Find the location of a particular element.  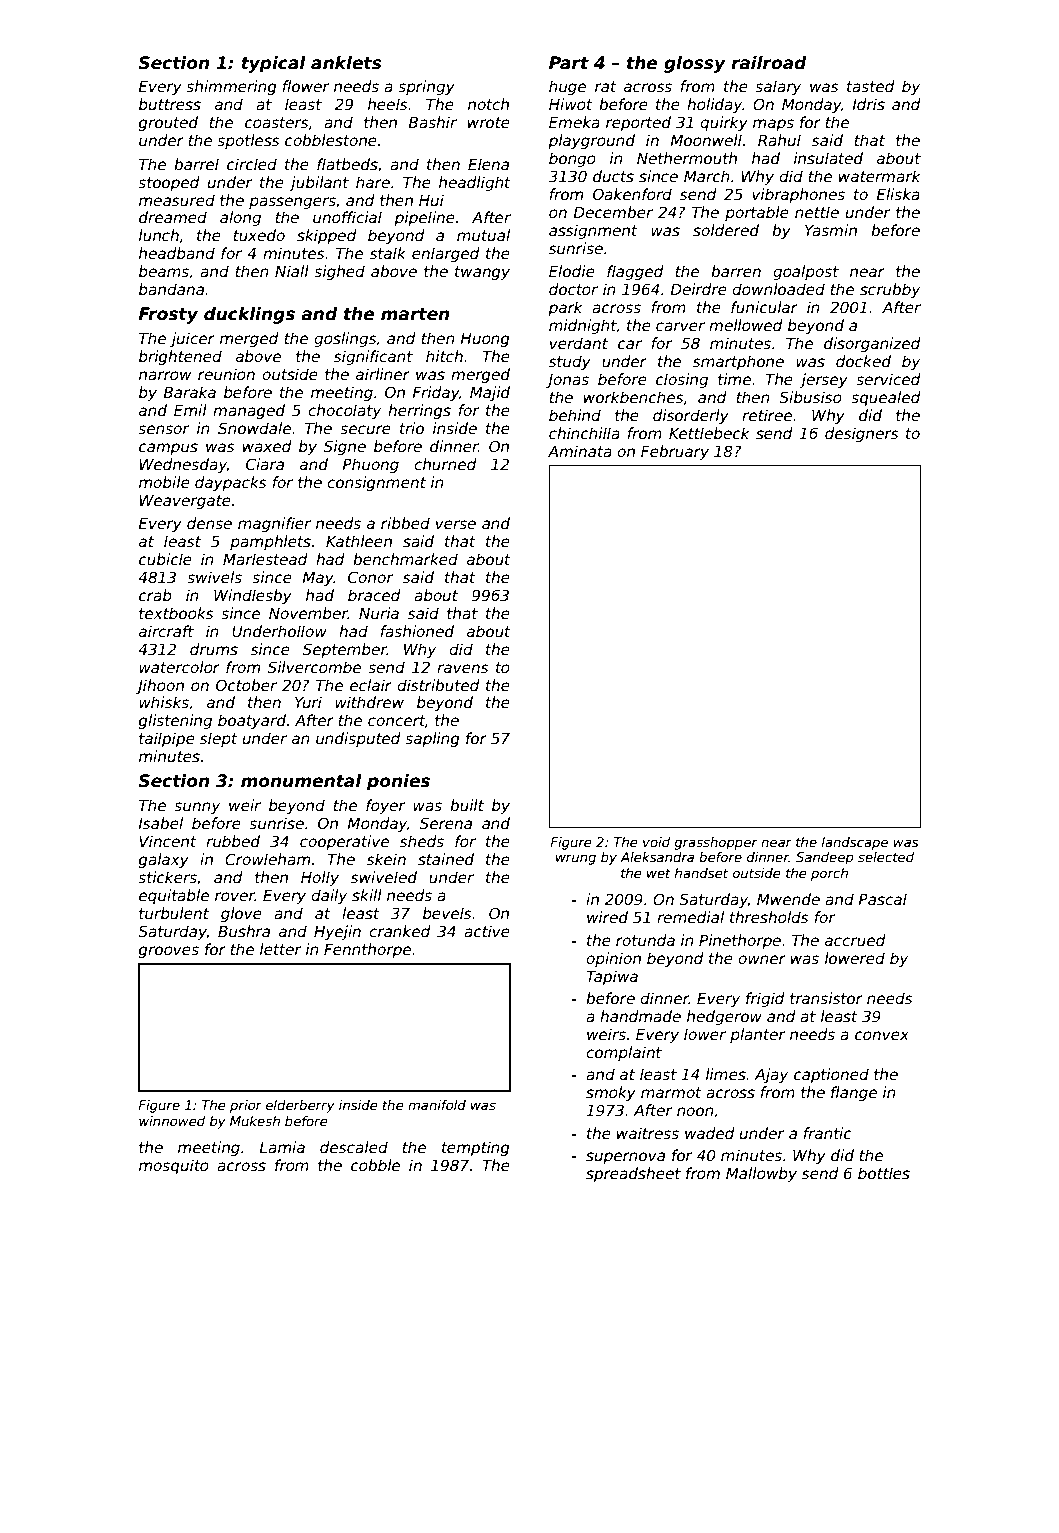

squealed is located at coordinates (886, 398).
